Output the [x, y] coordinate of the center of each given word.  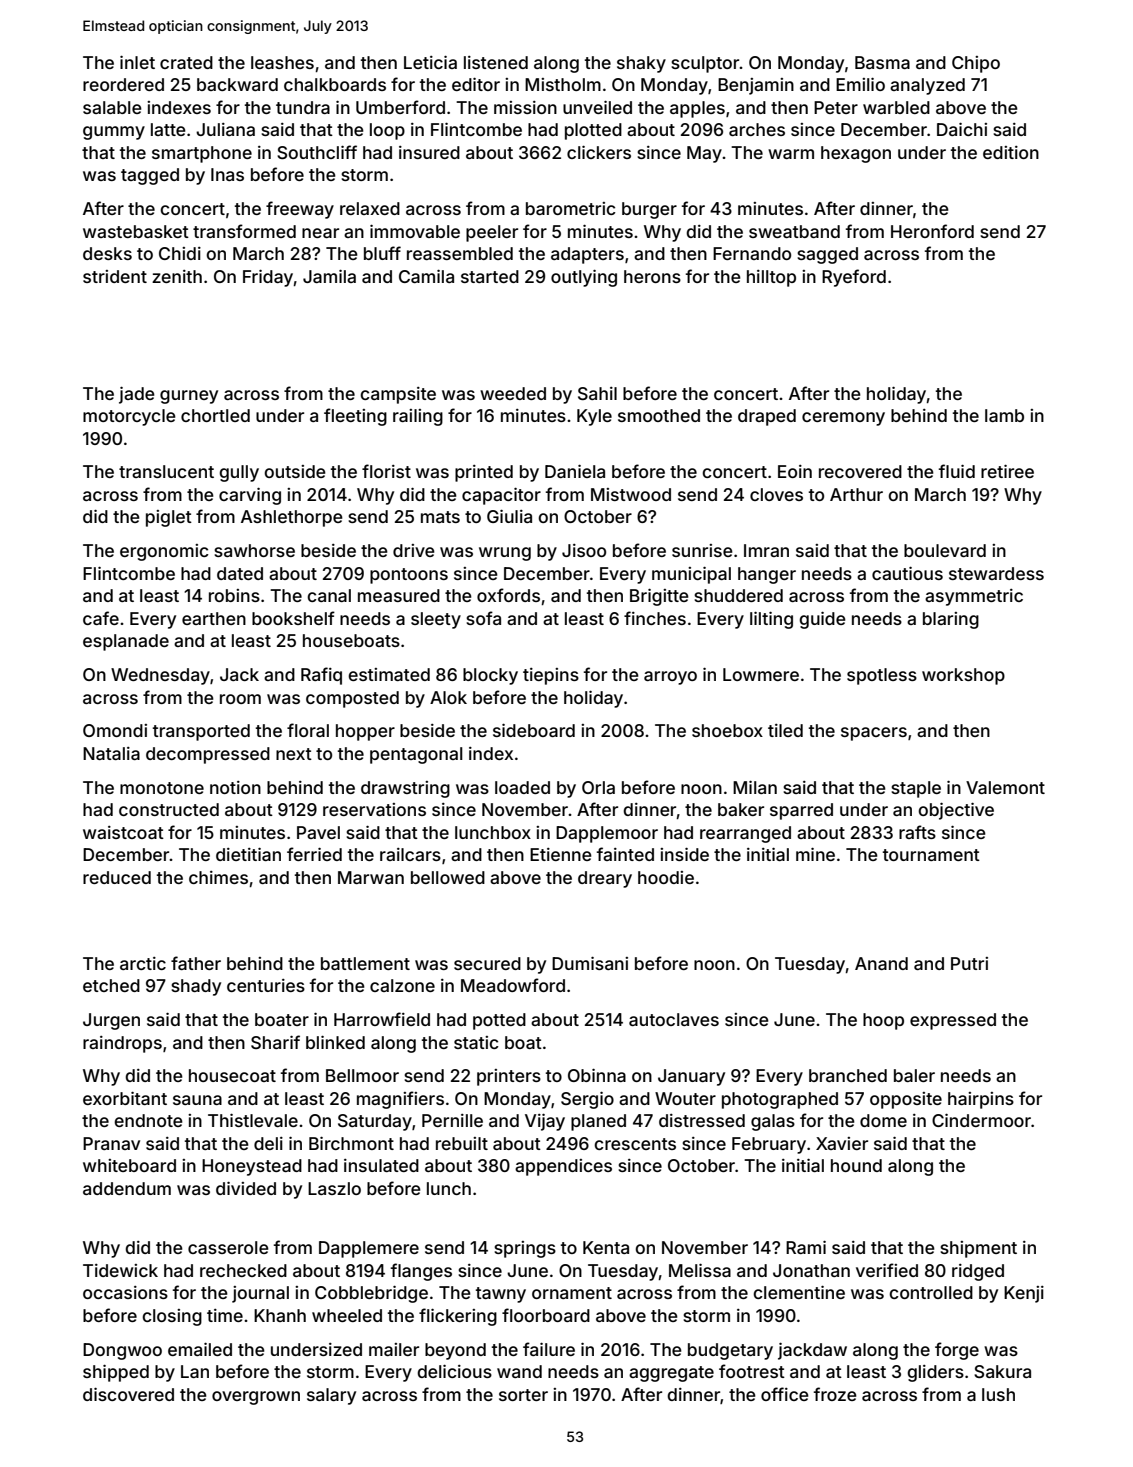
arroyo [670, 678]
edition [1011, 152]
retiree [1007, 471]
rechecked [243, 1270]
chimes [218, 877]
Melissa [700, 1270]
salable [112, 107]
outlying [584, 278]
